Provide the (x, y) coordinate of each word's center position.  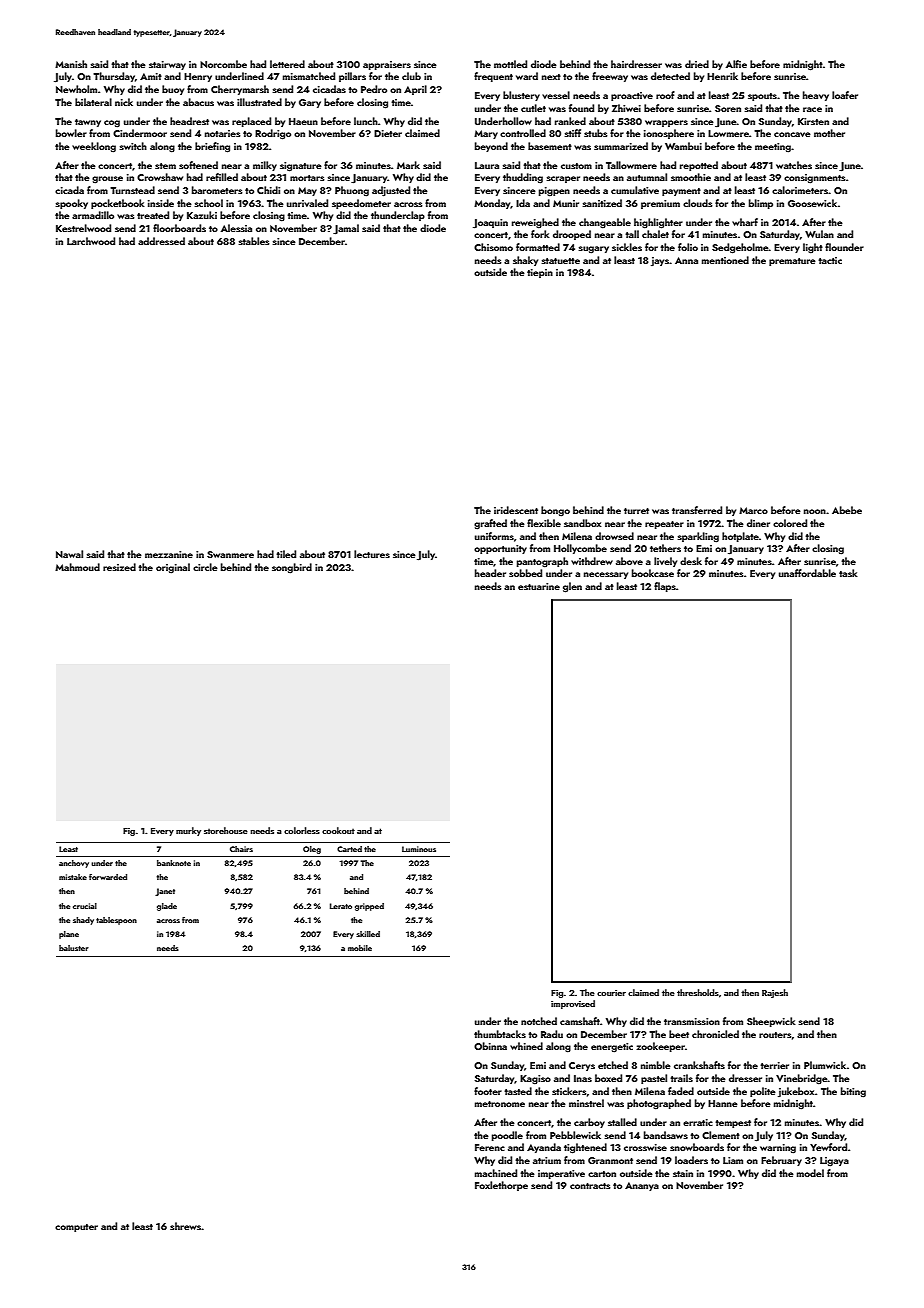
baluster (74, 948)
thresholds (698, 992)
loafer (845, 95)
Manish (71, 64)
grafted (490, 524)
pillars (352, 77)
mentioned (725, 260)
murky (188, 831)
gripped (369, 907)
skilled (368, 934)
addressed (161, 241)
